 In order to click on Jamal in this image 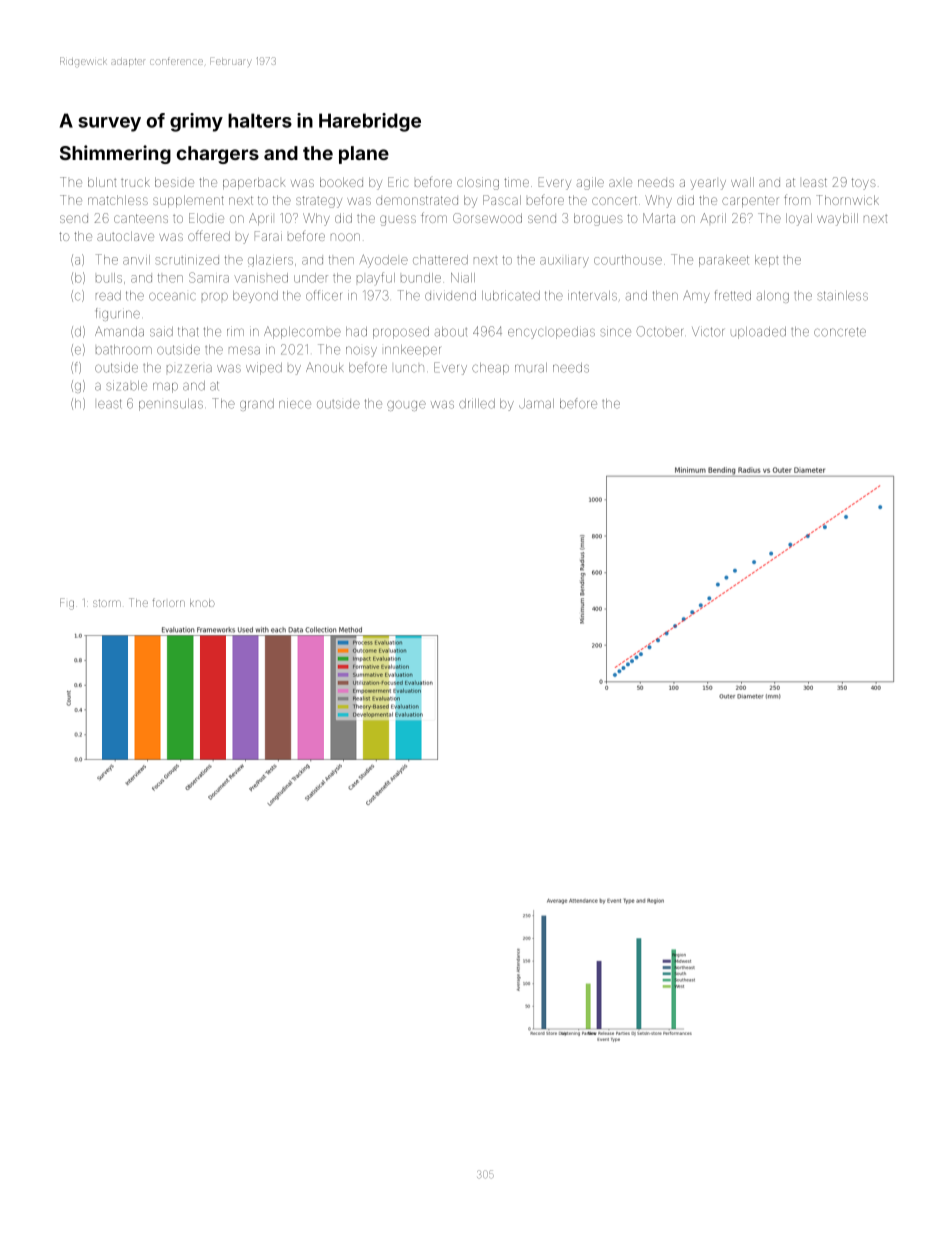, I will do `click(536, 404)`.
